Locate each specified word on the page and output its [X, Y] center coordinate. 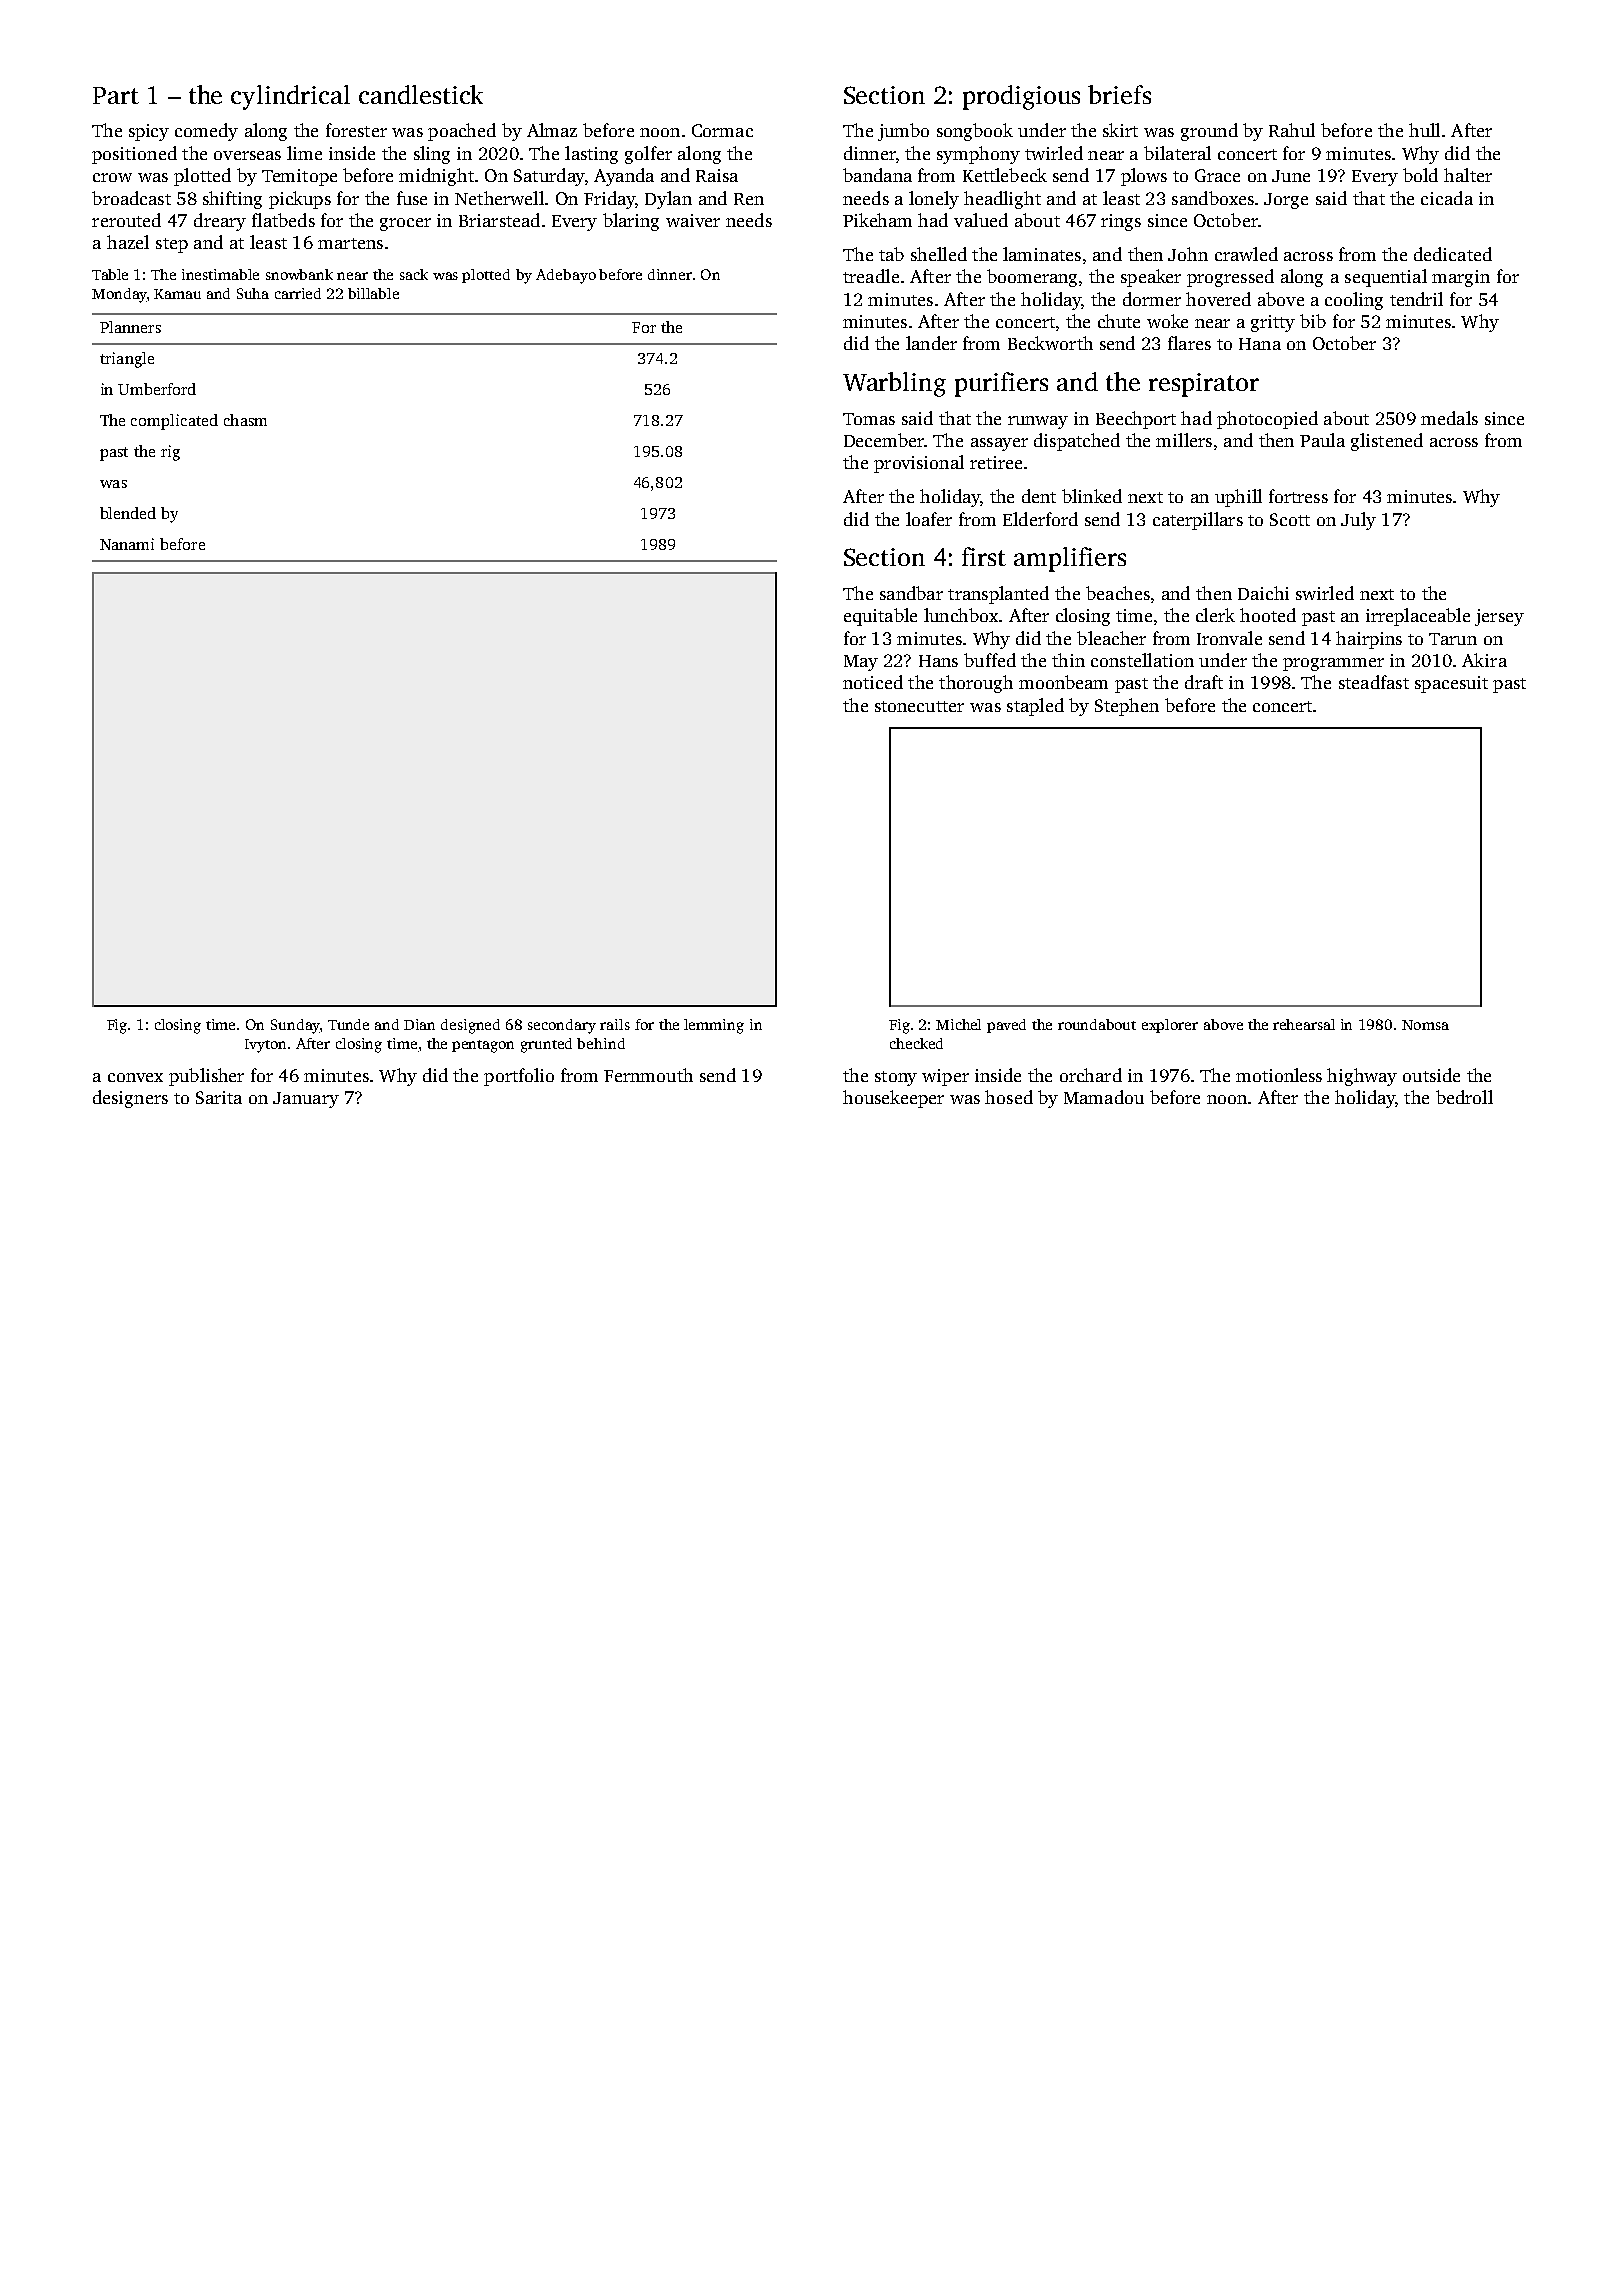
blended [128, 513]
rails [615, 1024]
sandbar [911, 593]
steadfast [1374, 682]
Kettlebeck [1005, 175]
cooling [1354, 301]
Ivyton [265, 1046]
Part [116, 95]
